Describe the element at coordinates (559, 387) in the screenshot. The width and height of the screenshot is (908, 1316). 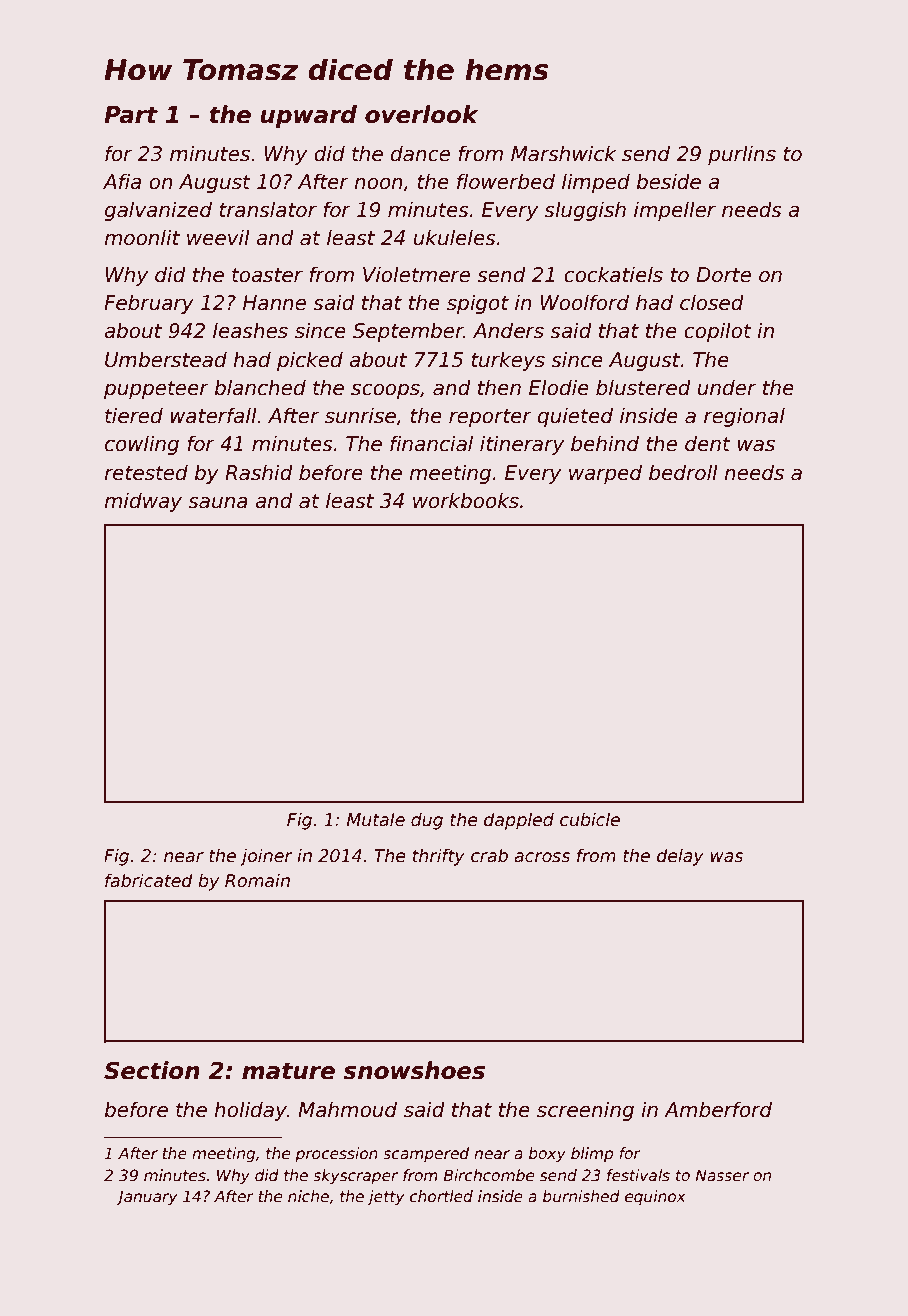
I see `Elodie` at that location.
